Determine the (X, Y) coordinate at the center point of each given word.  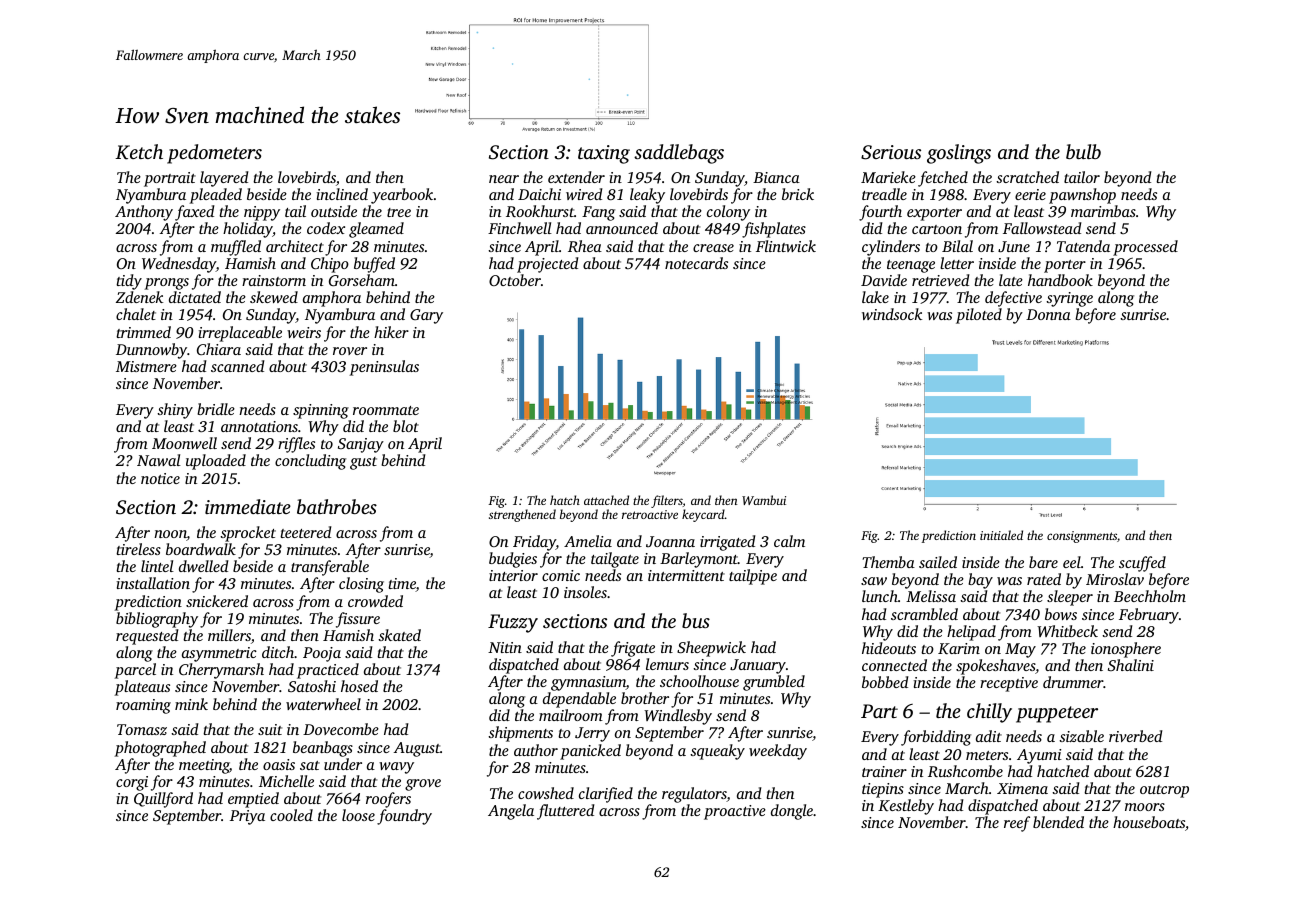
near (504, 179)
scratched (1027, 177)
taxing (604, 154)
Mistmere (146, 366)
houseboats (1149, 822)
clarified (606, 795)
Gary (426, 316)
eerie (1030, 194)
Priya (247, 817)
